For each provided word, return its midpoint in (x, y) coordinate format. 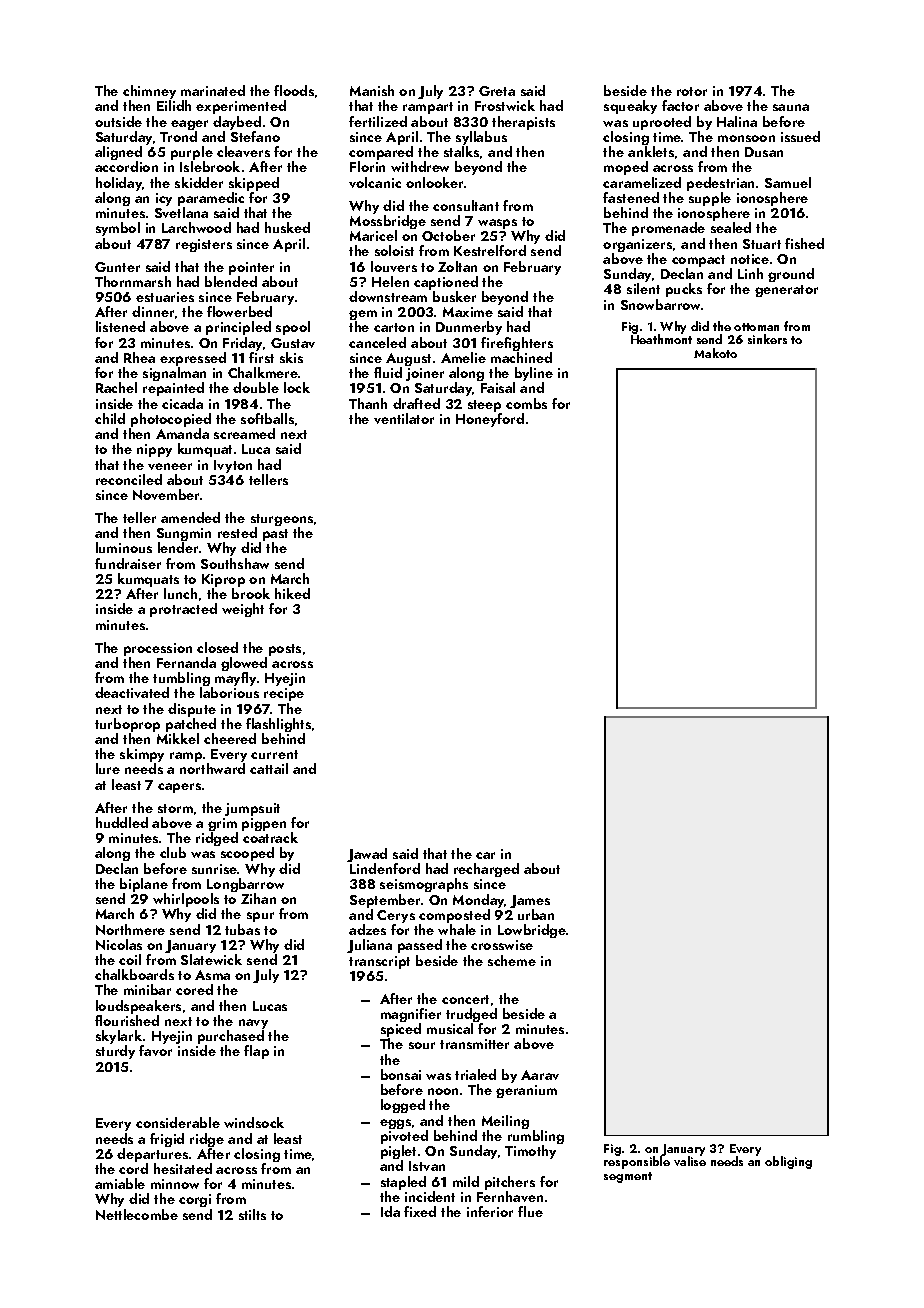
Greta (497, 91)
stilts (252, 1214)
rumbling (536, 1137)
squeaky (630, 107)
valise (690, 1161)
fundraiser (128, 563)
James (530, 901)
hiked (292, 593)
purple (192, 153)
